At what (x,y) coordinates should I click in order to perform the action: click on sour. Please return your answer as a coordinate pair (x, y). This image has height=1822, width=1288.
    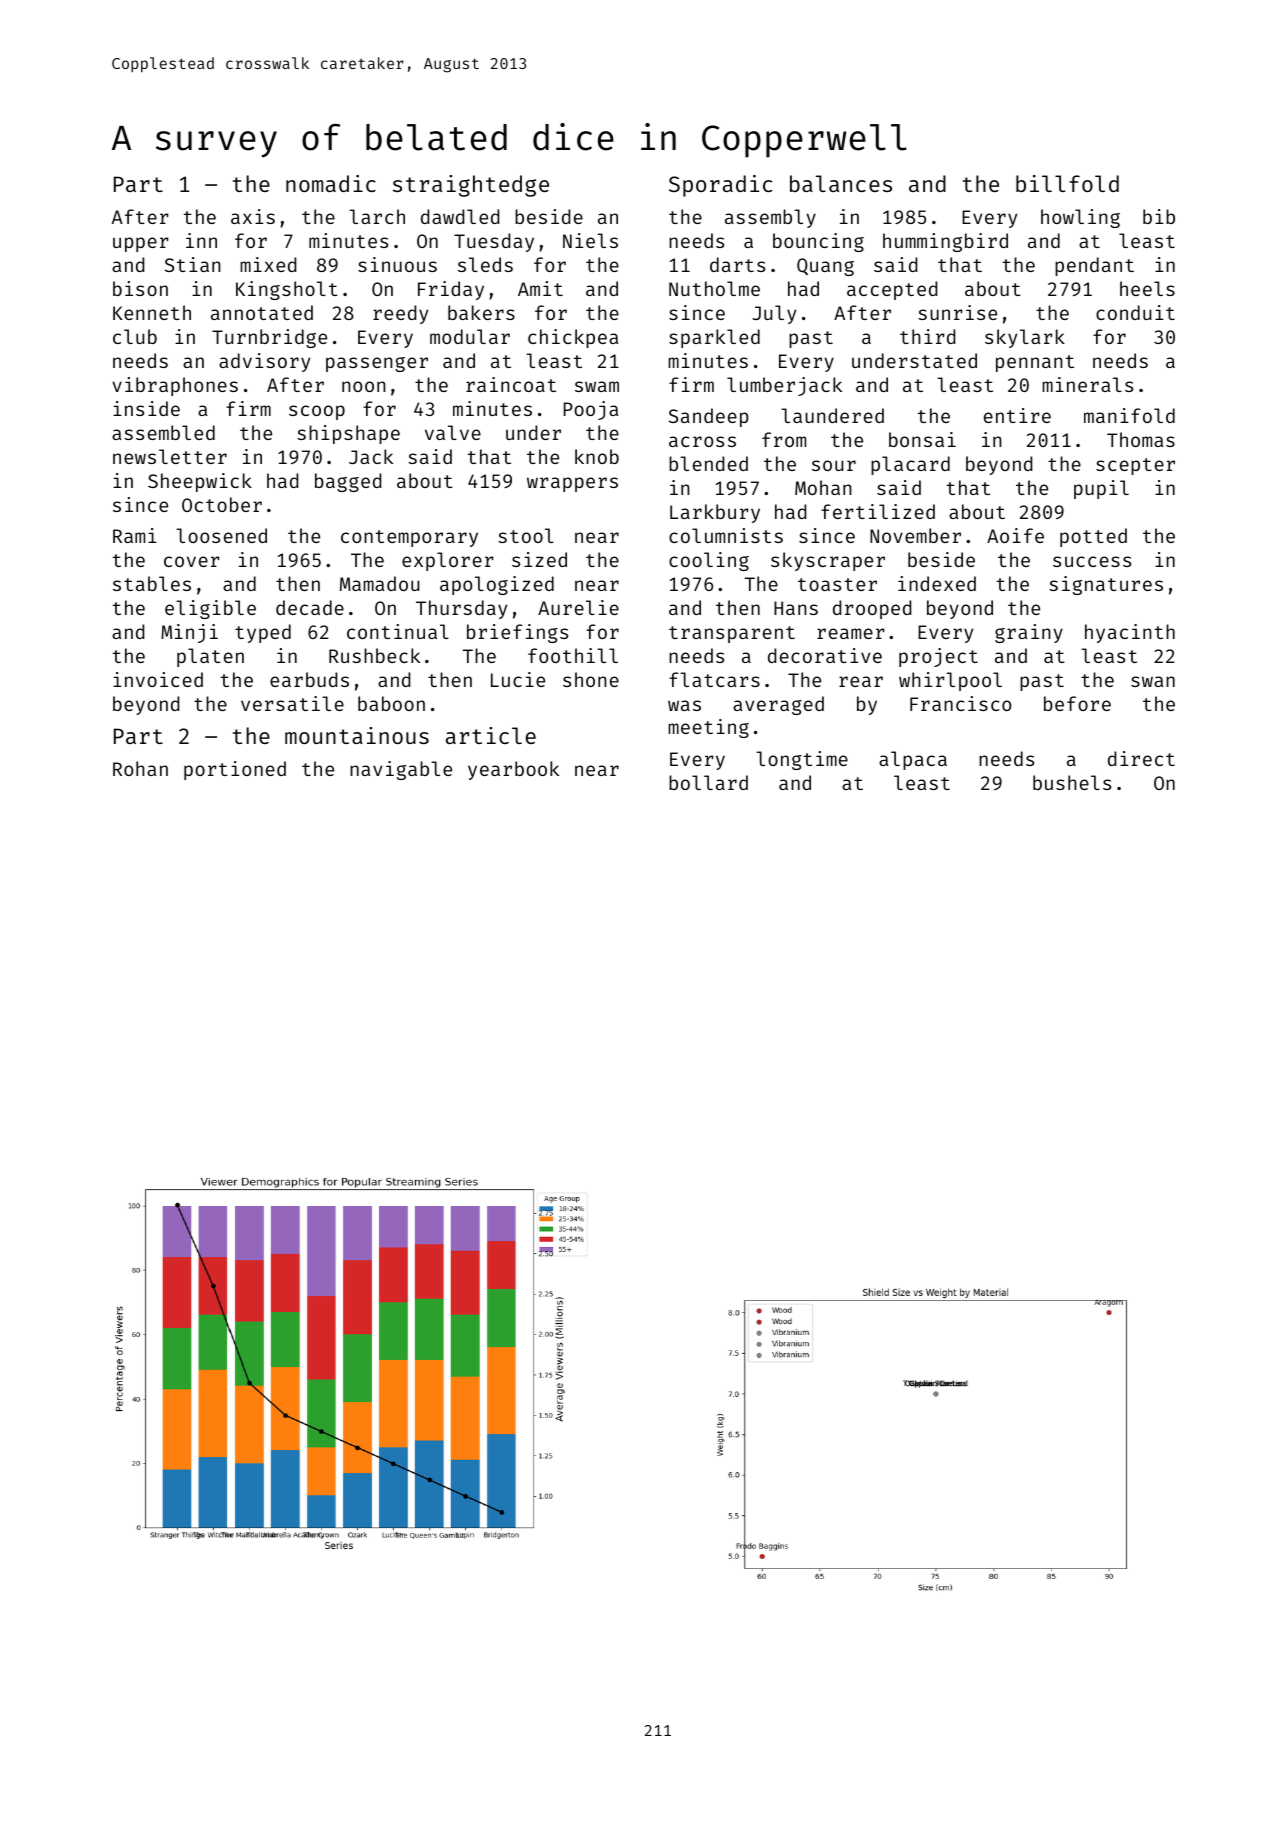
    Looking at the image, I should click on (834, 465).
